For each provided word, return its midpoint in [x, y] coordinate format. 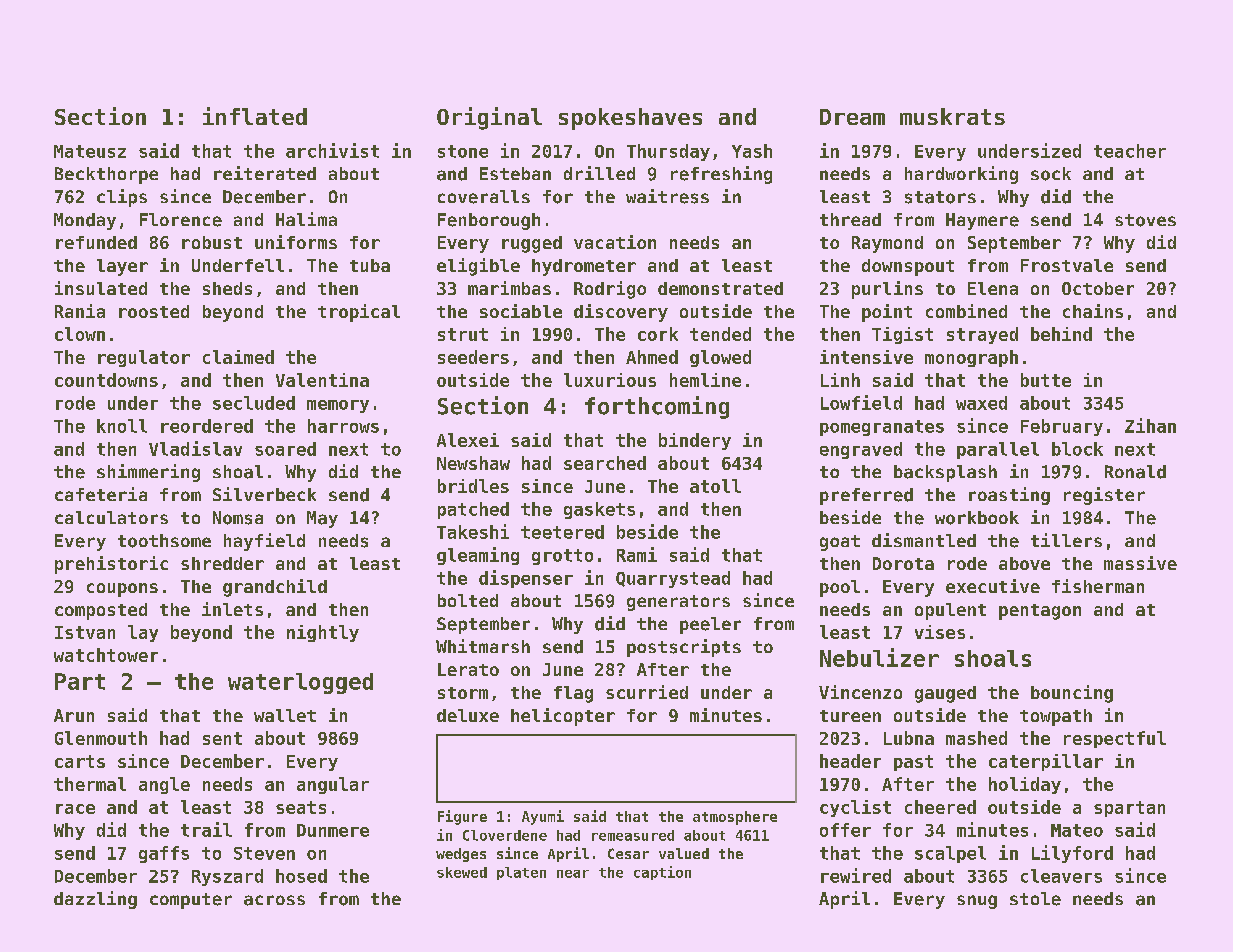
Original [489, 118]
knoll [122, 426]
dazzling [95, 900]
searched [605, 463]
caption [662, 873]
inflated [255, 116]
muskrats [952, 116]
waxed [981, 403]
